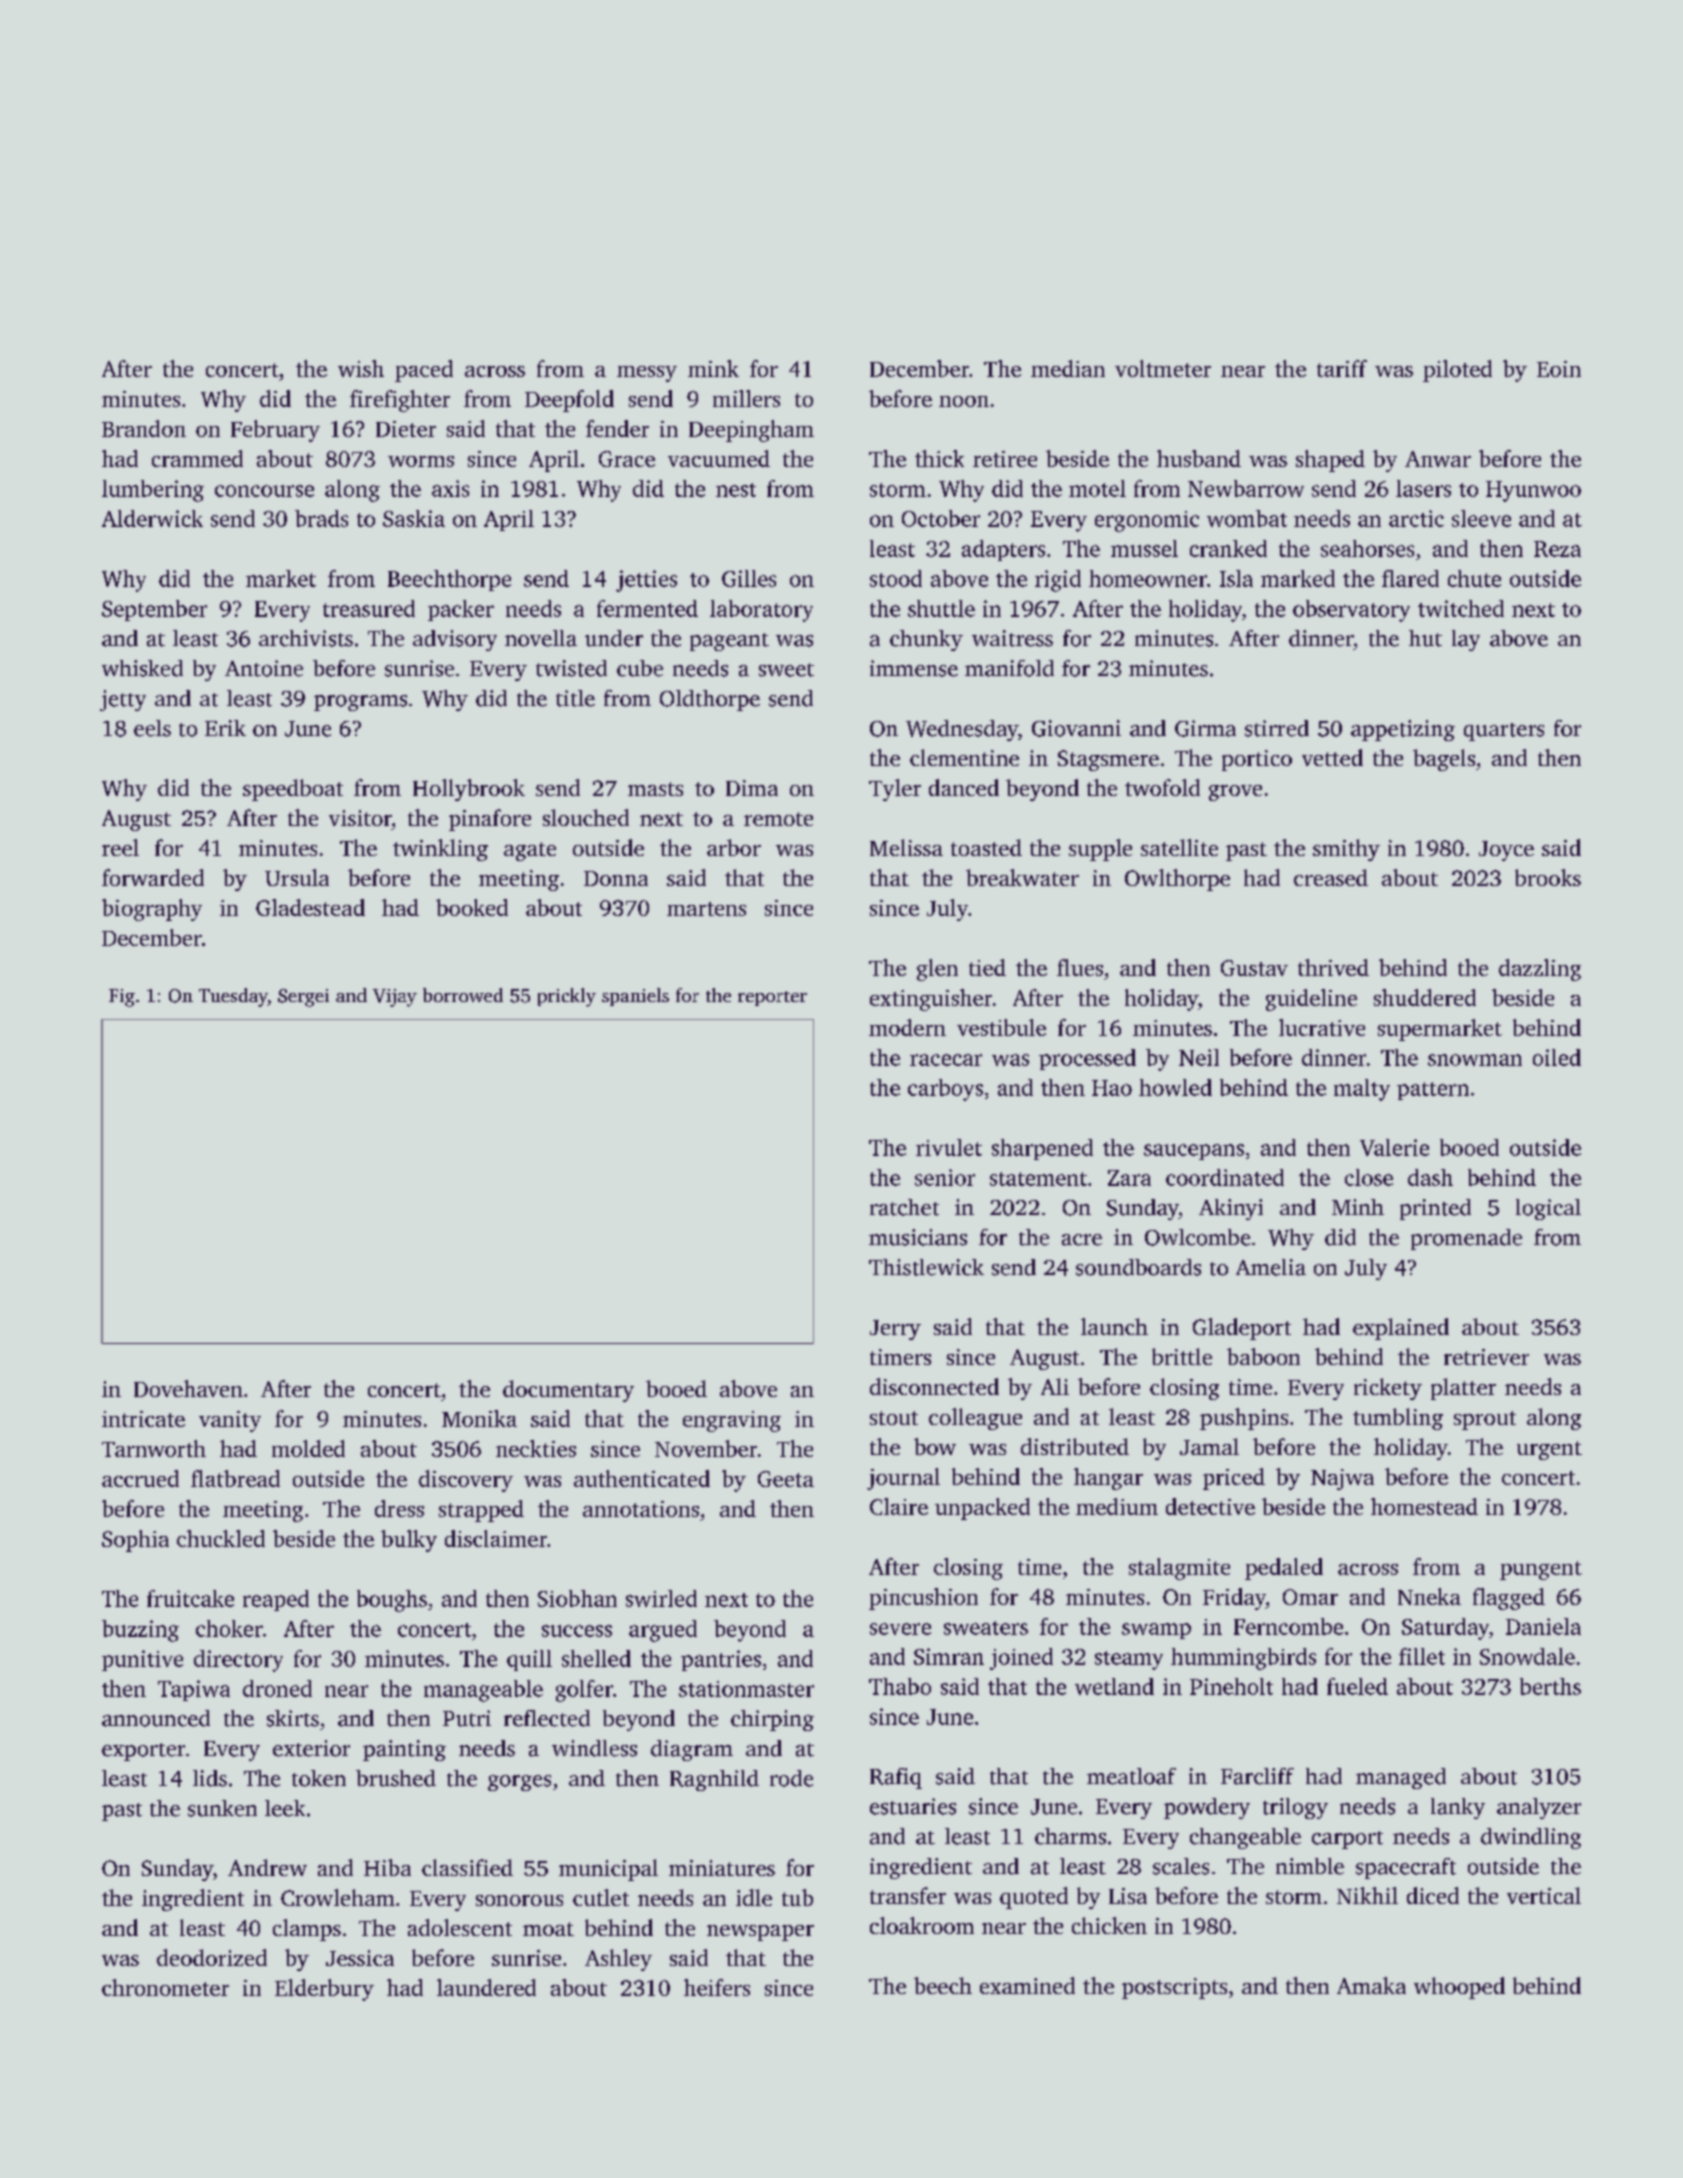 Image resolution: width=1683 pixels, height=2178 pixels. What do you see at coordinates (1559, 369) in the screenshot?
I see `Eoin` at bounding box center [1559, 369].
